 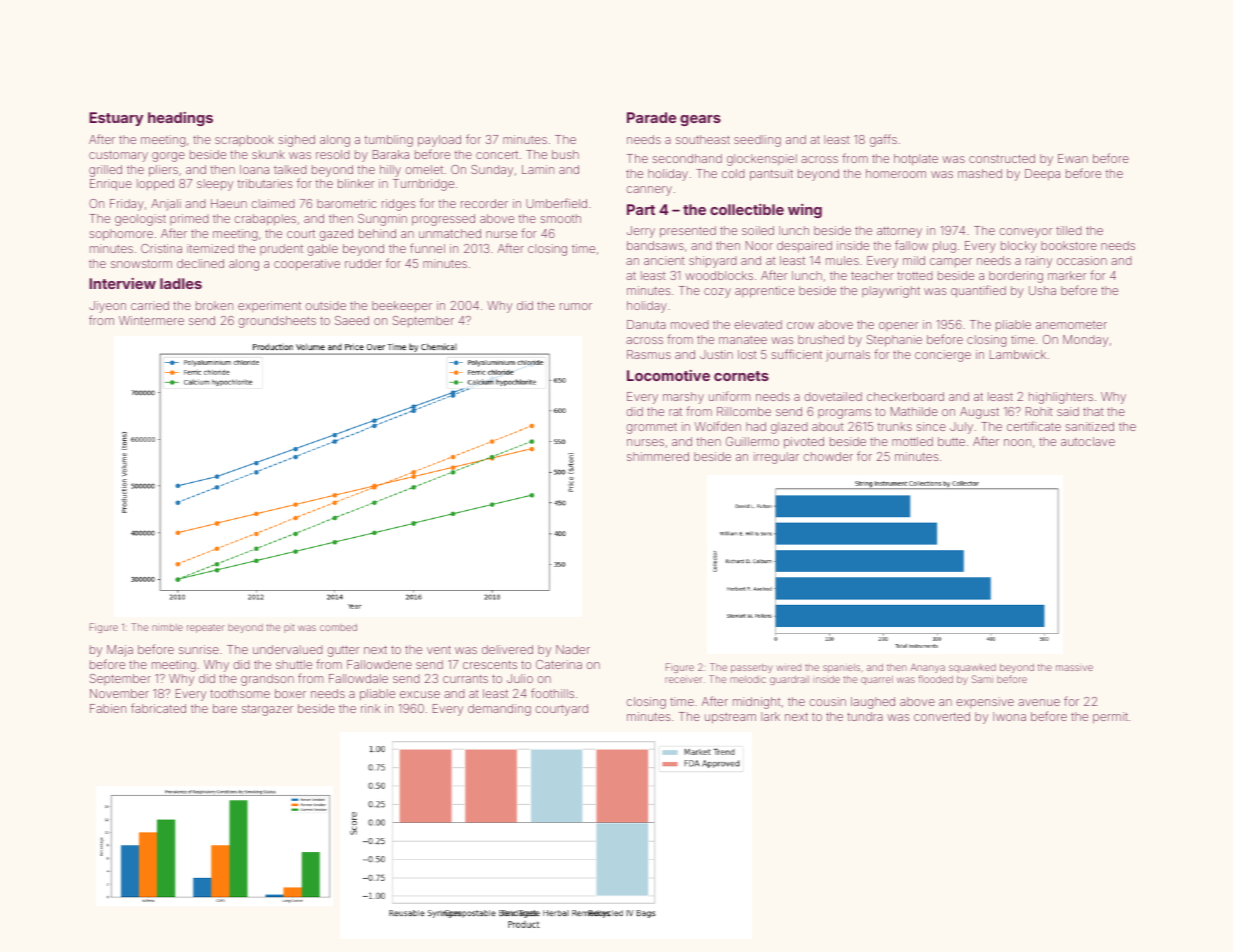 I want to click on Danuta, so click(x=646, y=324).
